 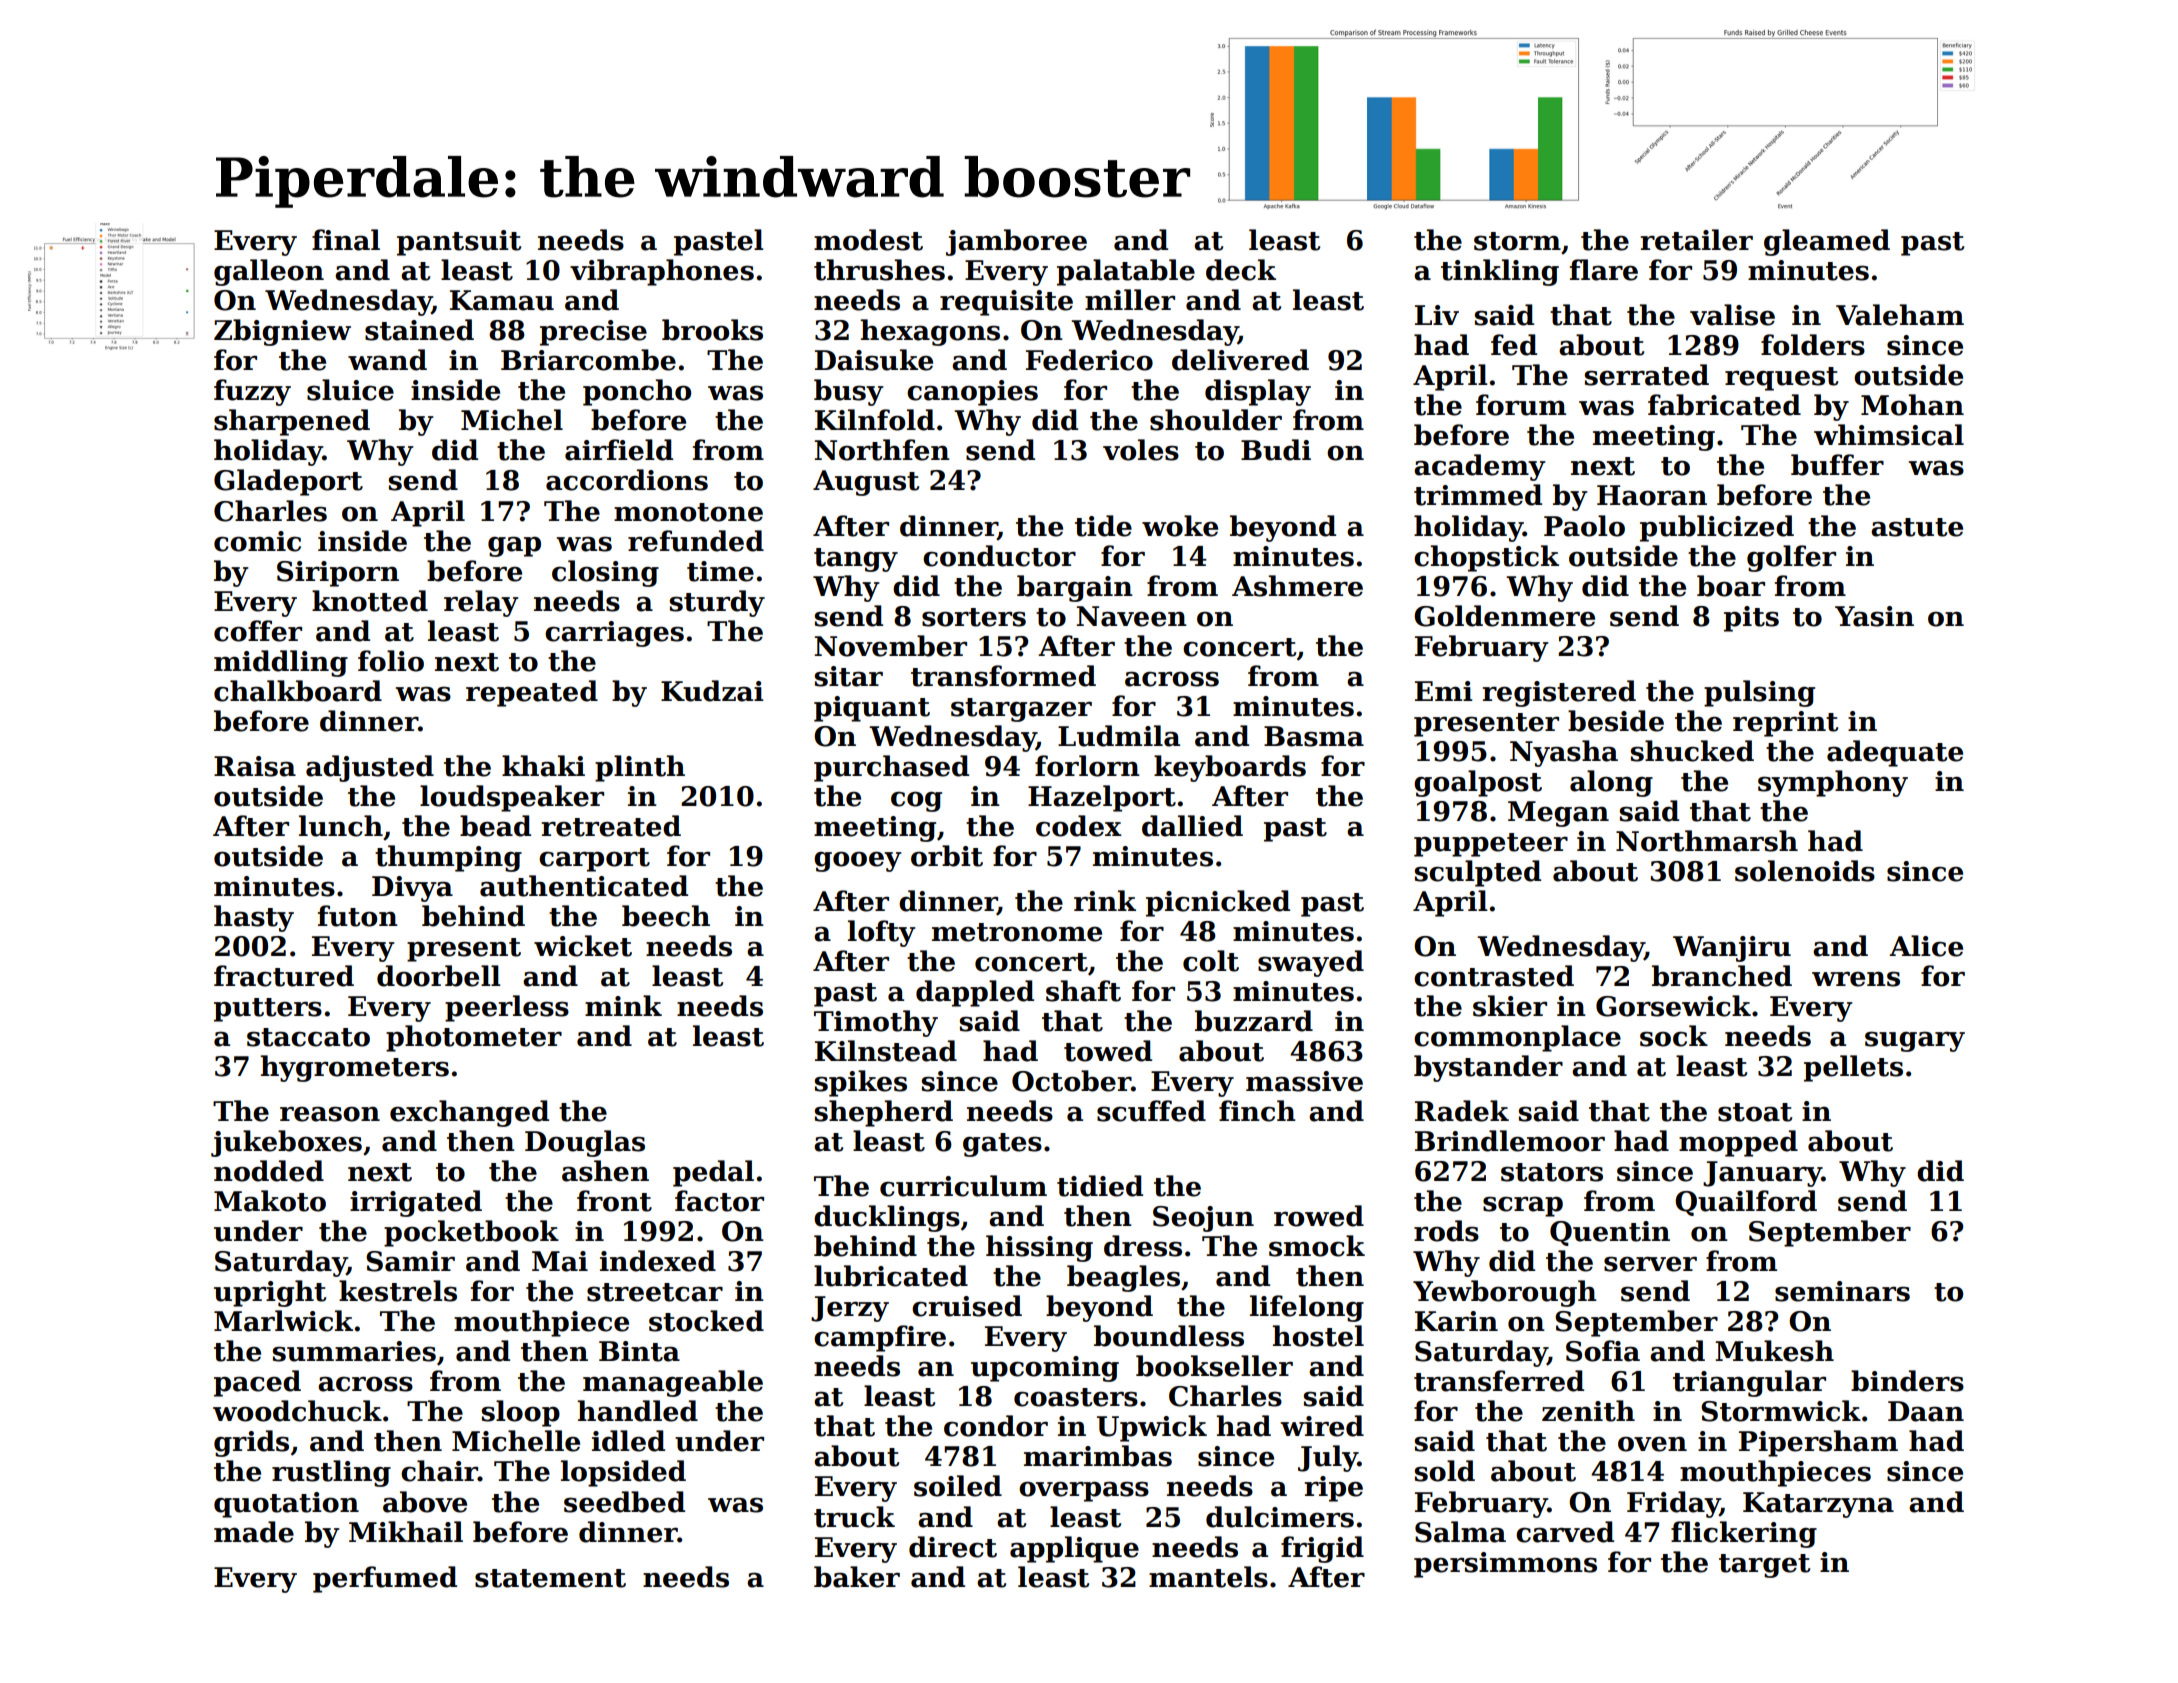 I want to click on triangular, so click(x=1749, y=1383).
